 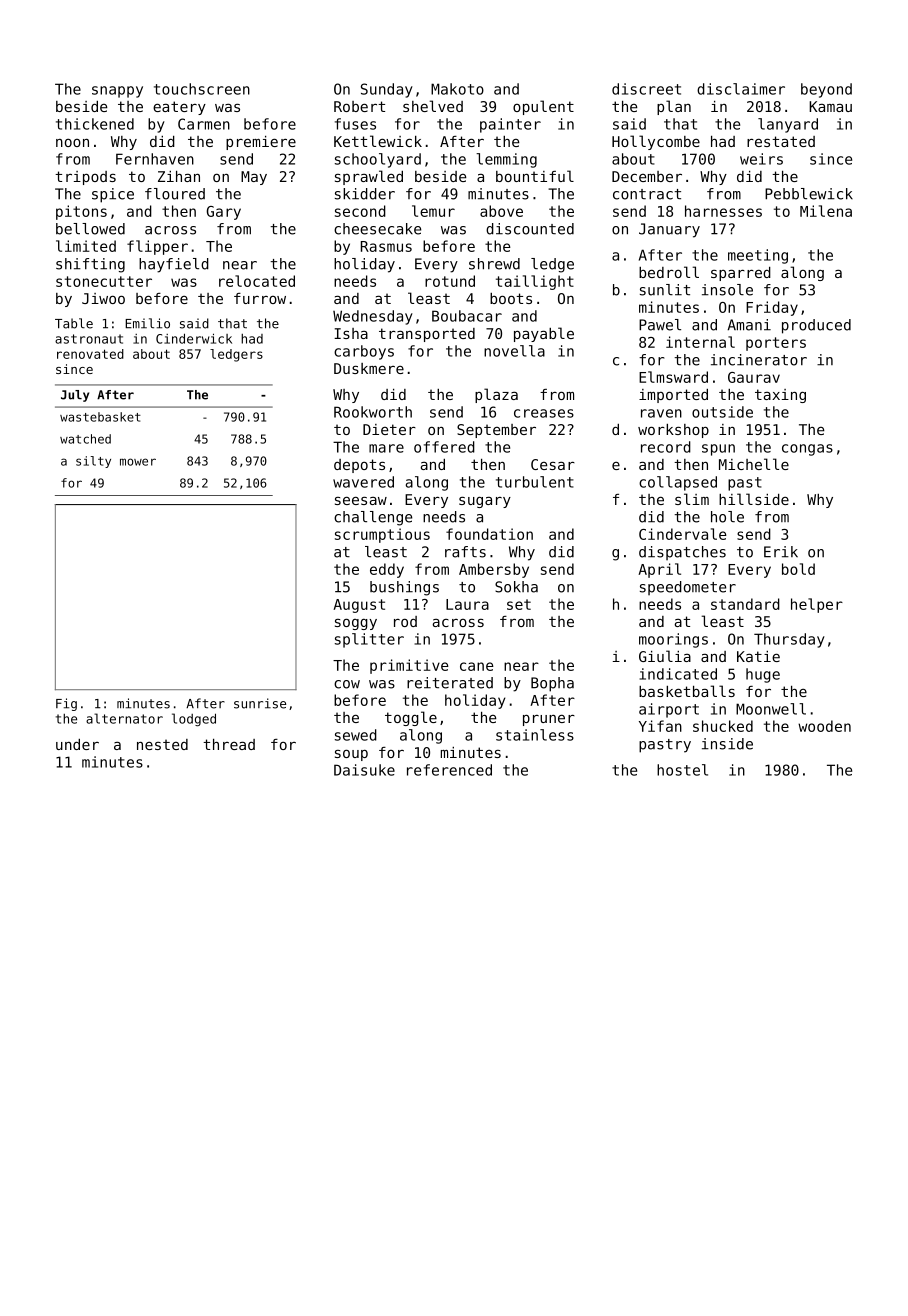 What do you see at coordinates (229, 744) in the page?
I see `thread` at bounding box center [229, 744].
